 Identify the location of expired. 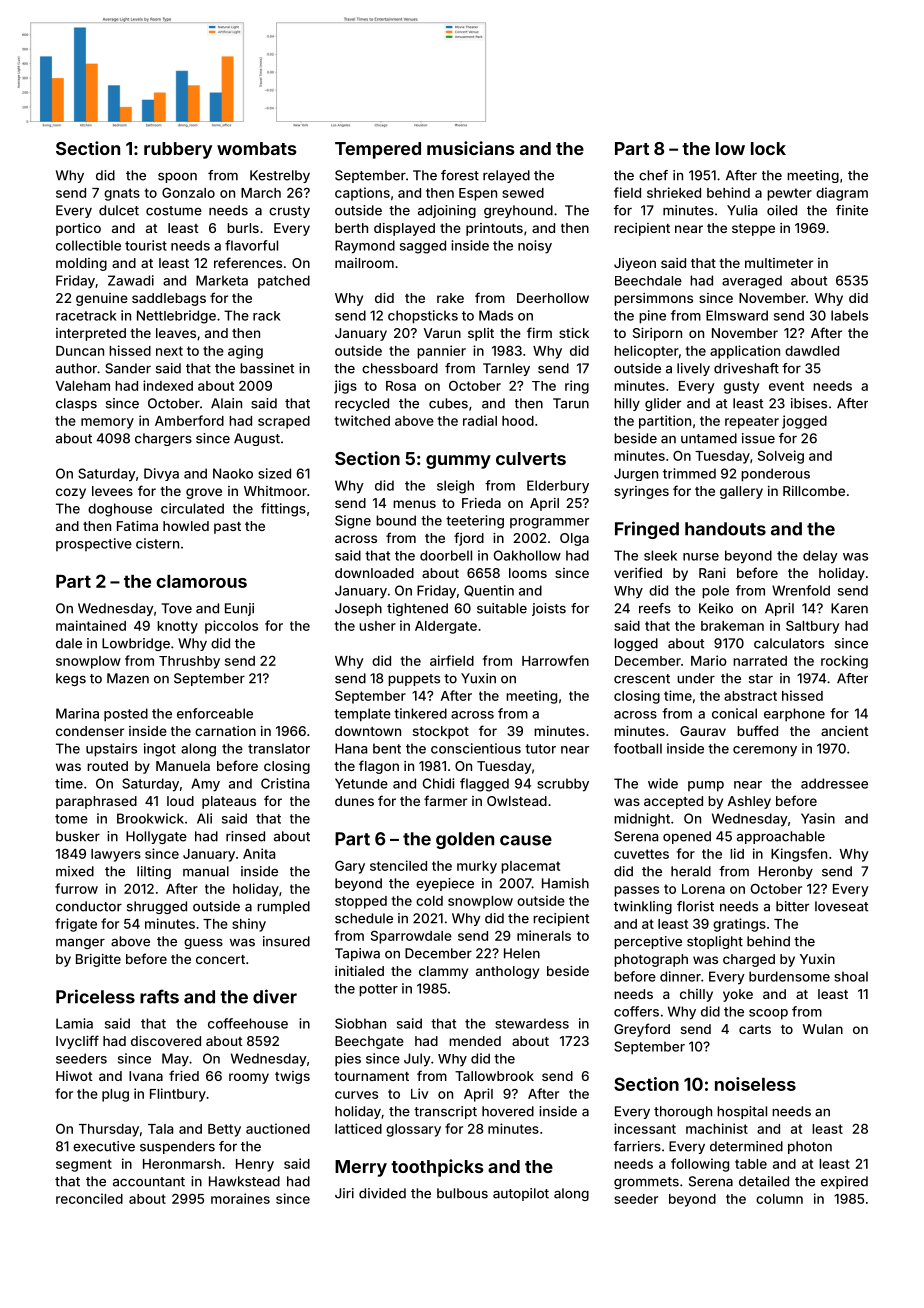
(844, 1182).
